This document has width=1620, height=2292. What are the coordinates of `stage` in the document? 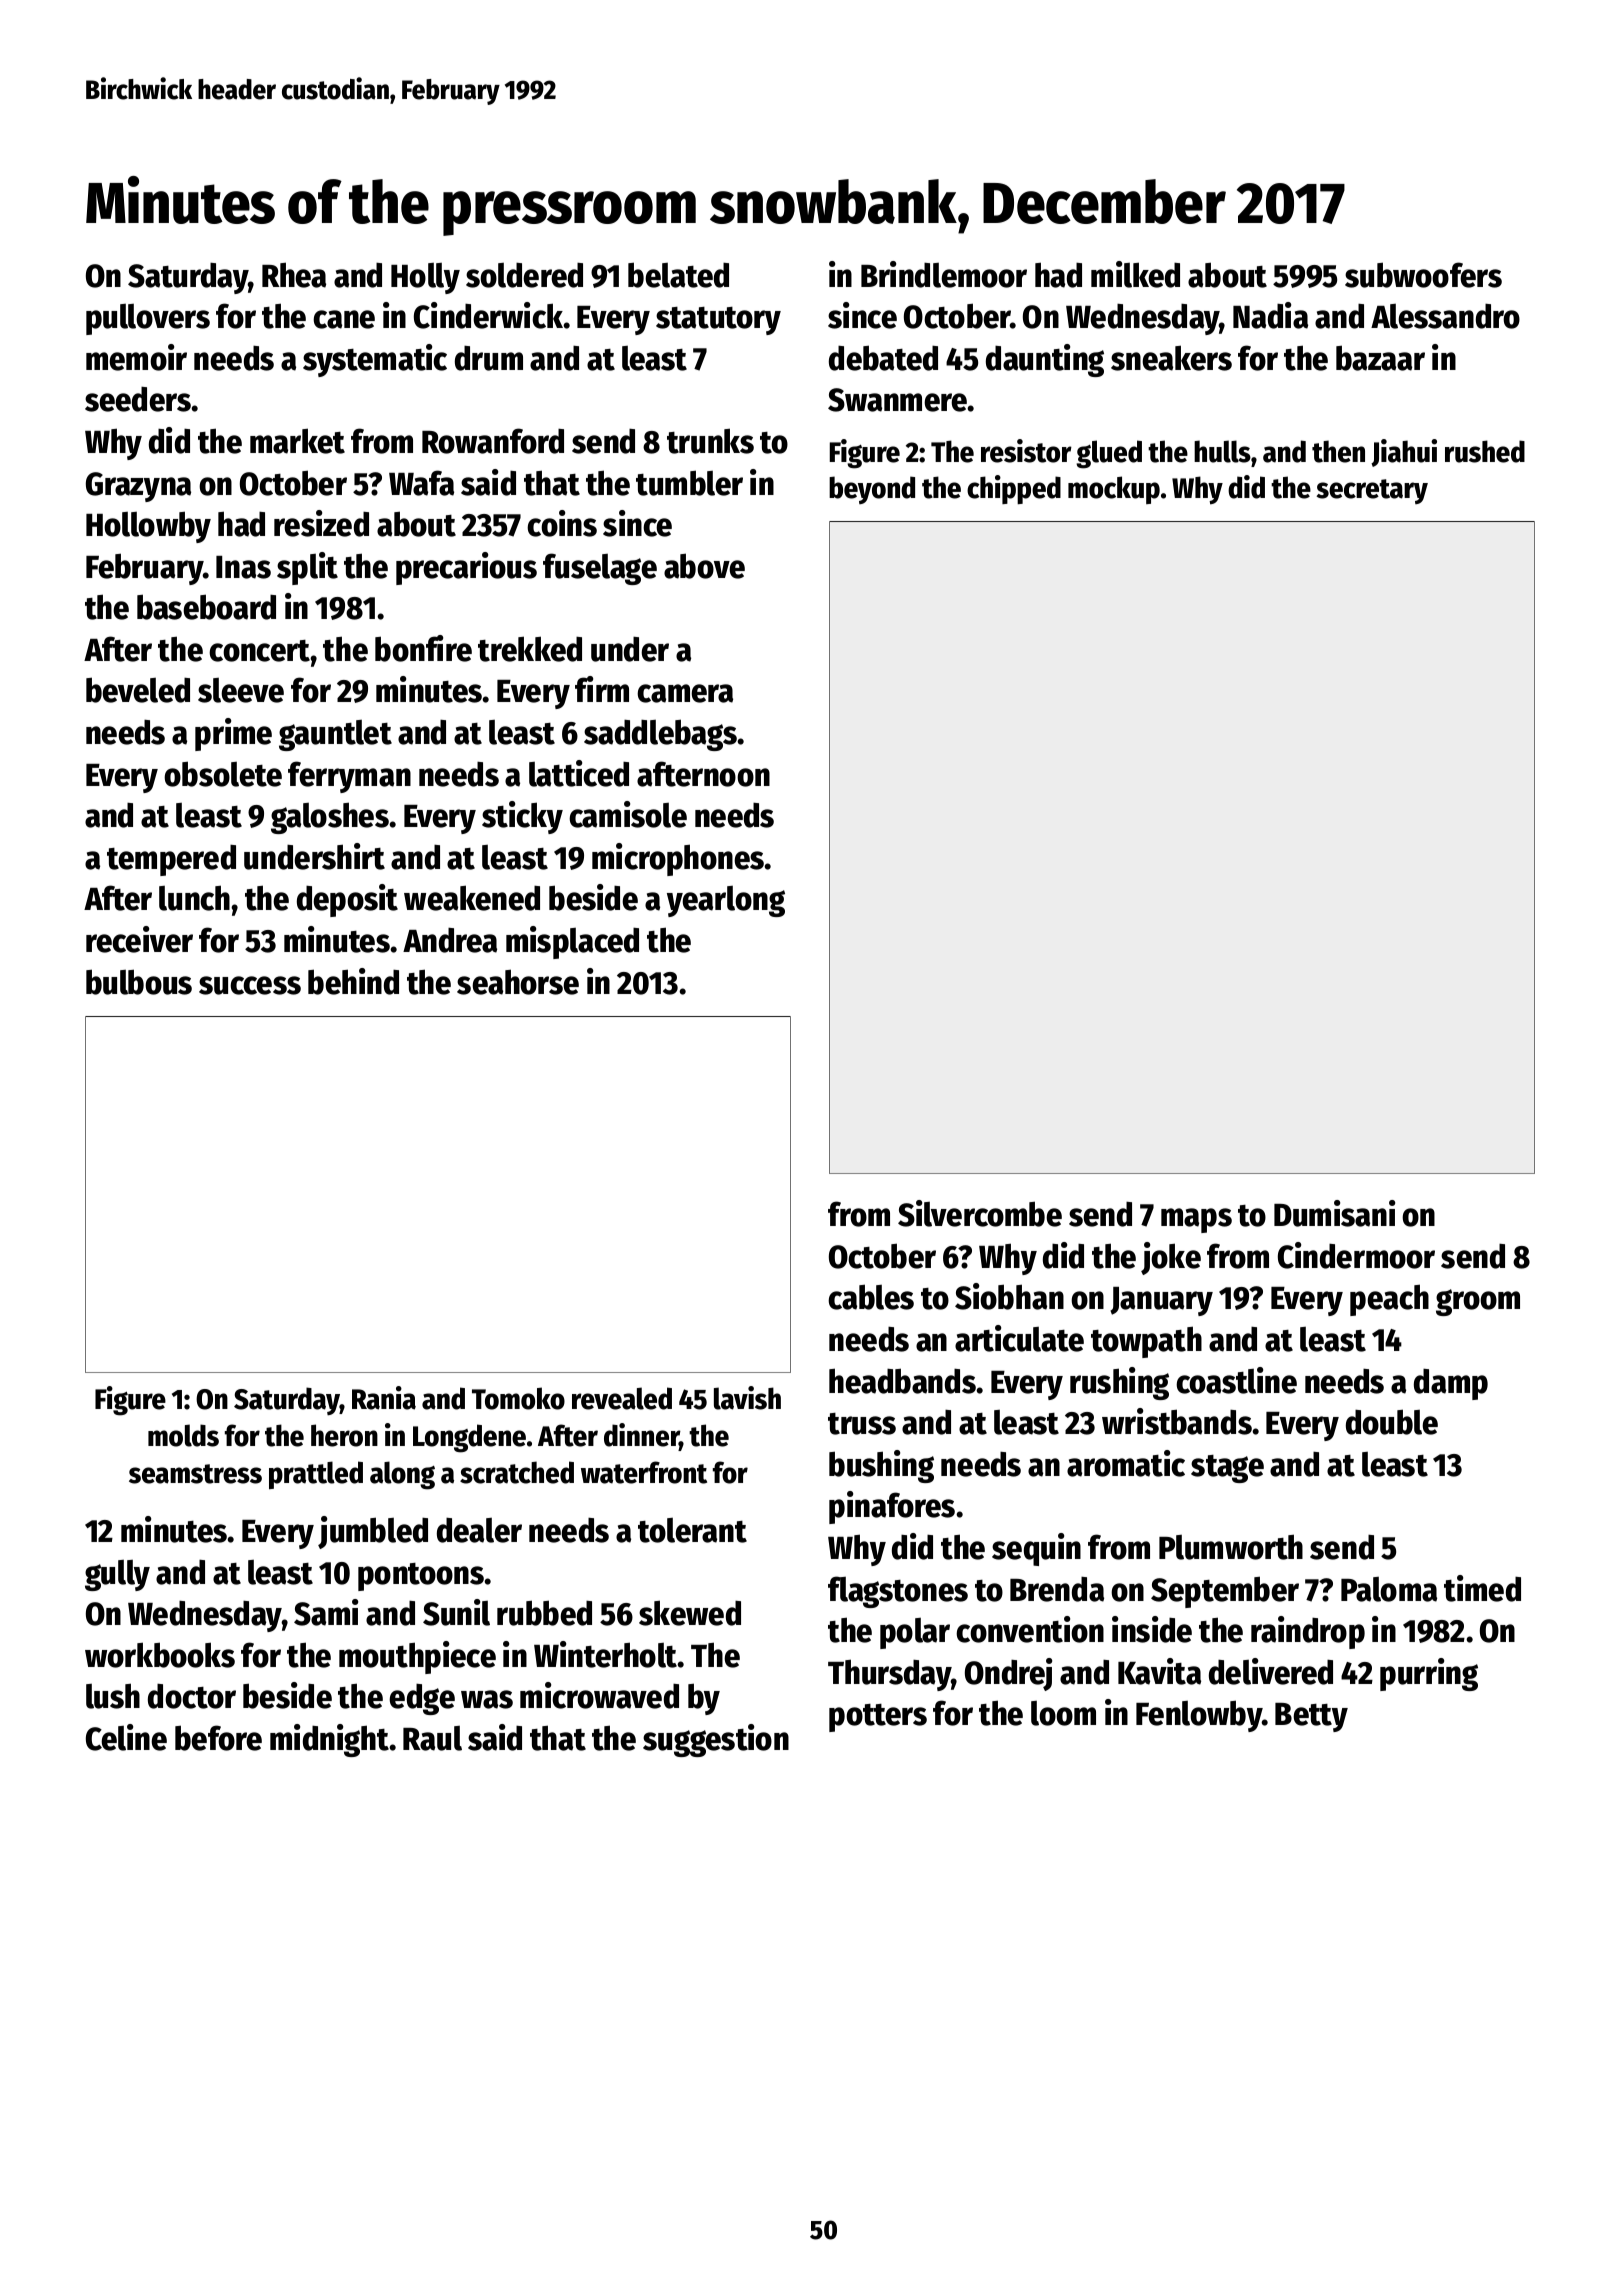 It's located at (1227, 1469).
